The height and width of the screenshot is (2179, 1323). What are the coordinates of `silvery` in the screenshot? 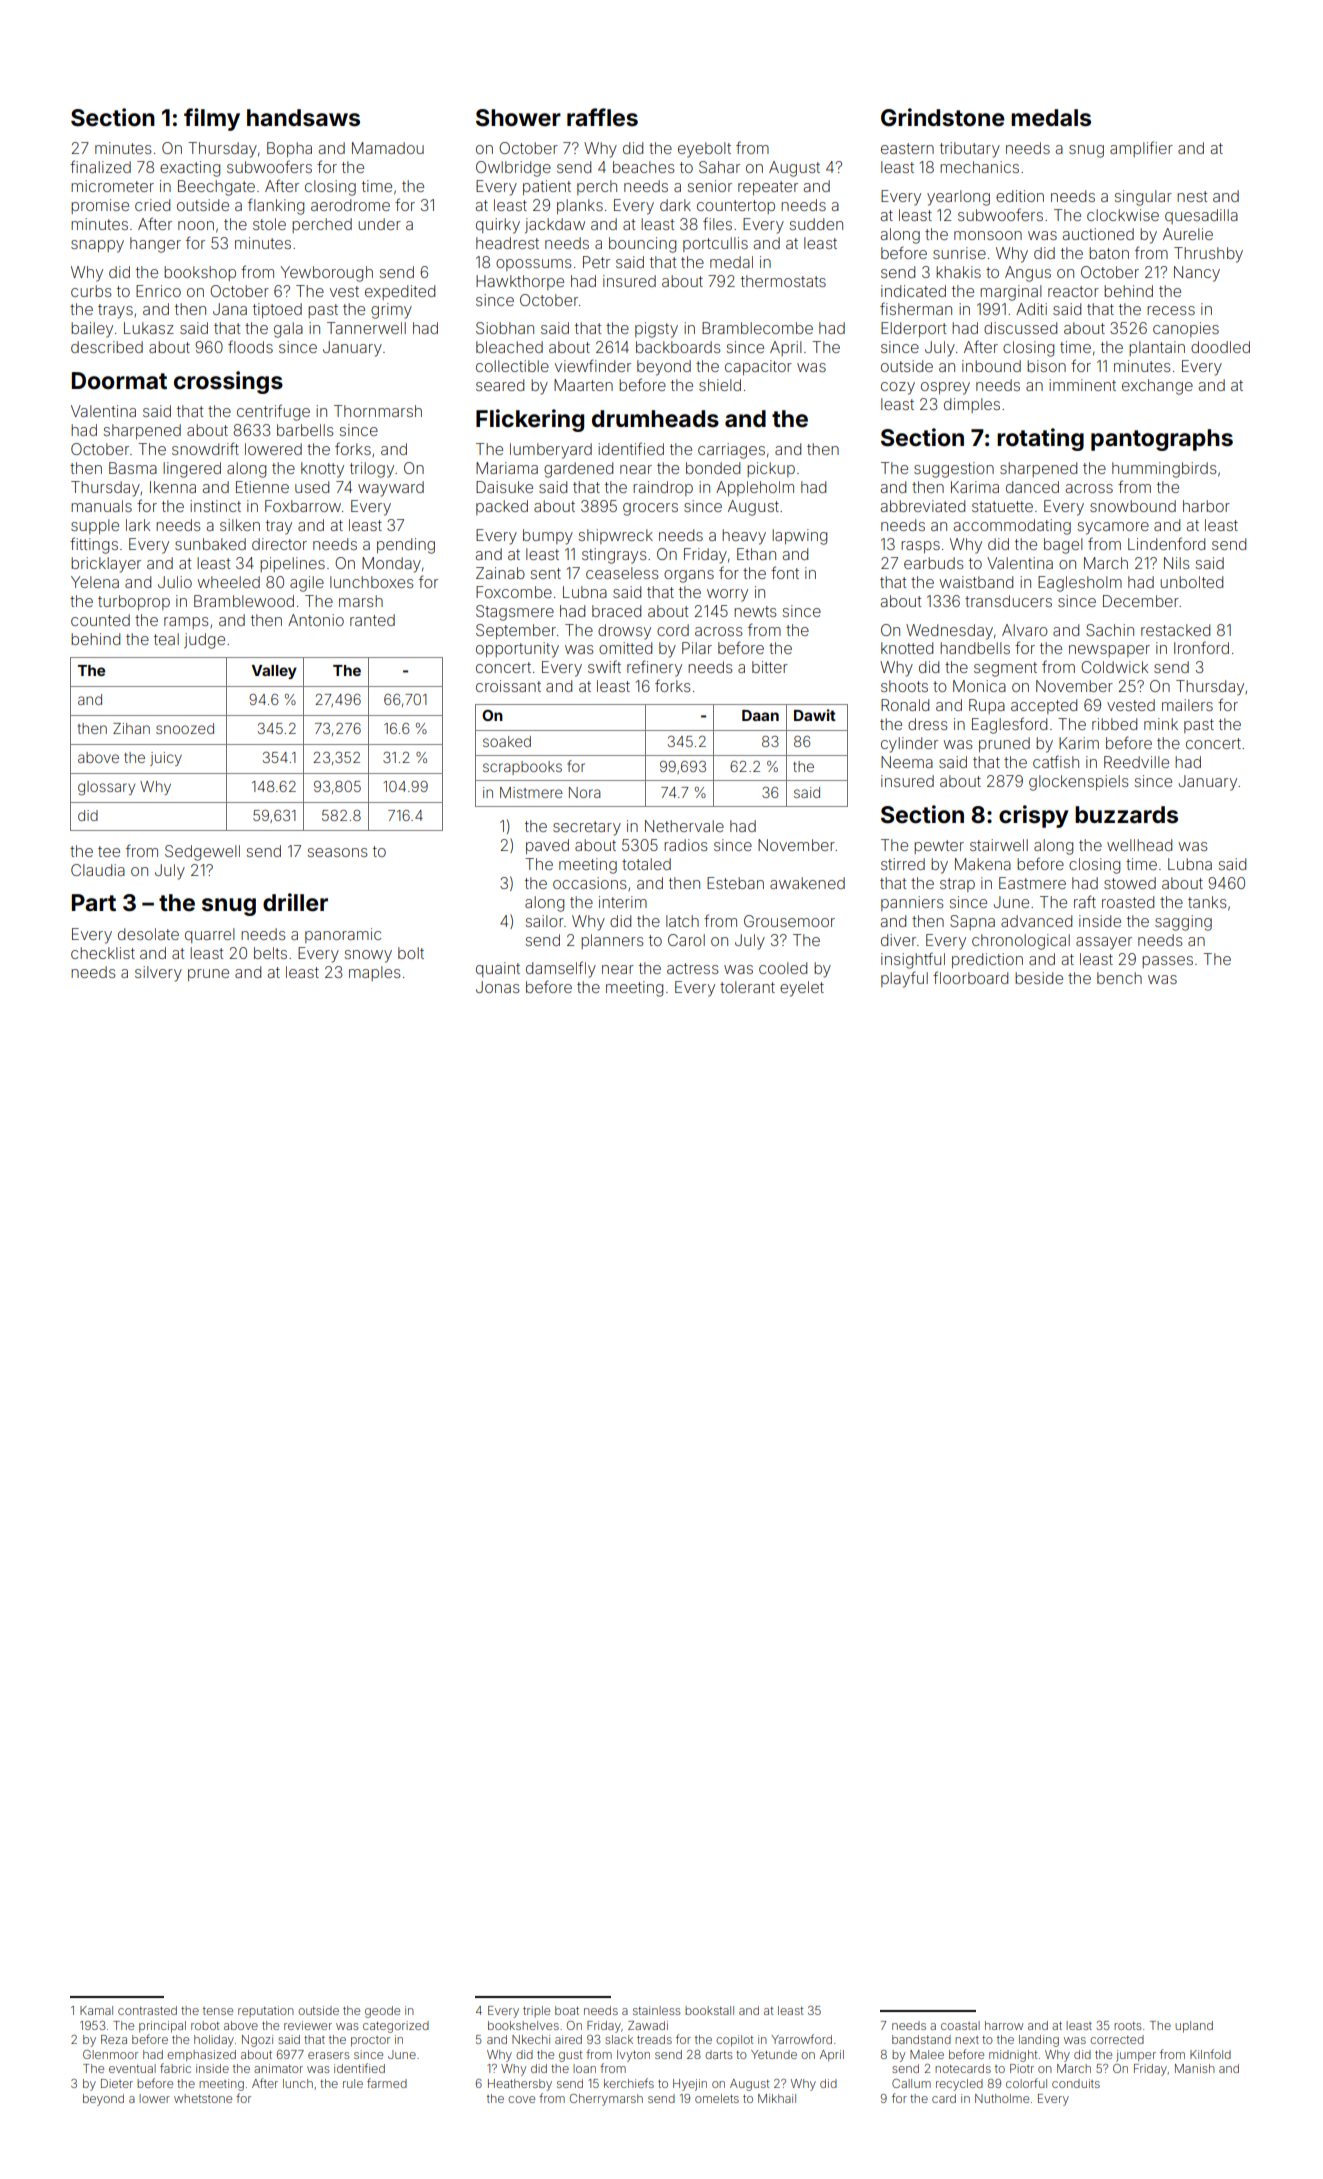 It's located at (158, 974).
